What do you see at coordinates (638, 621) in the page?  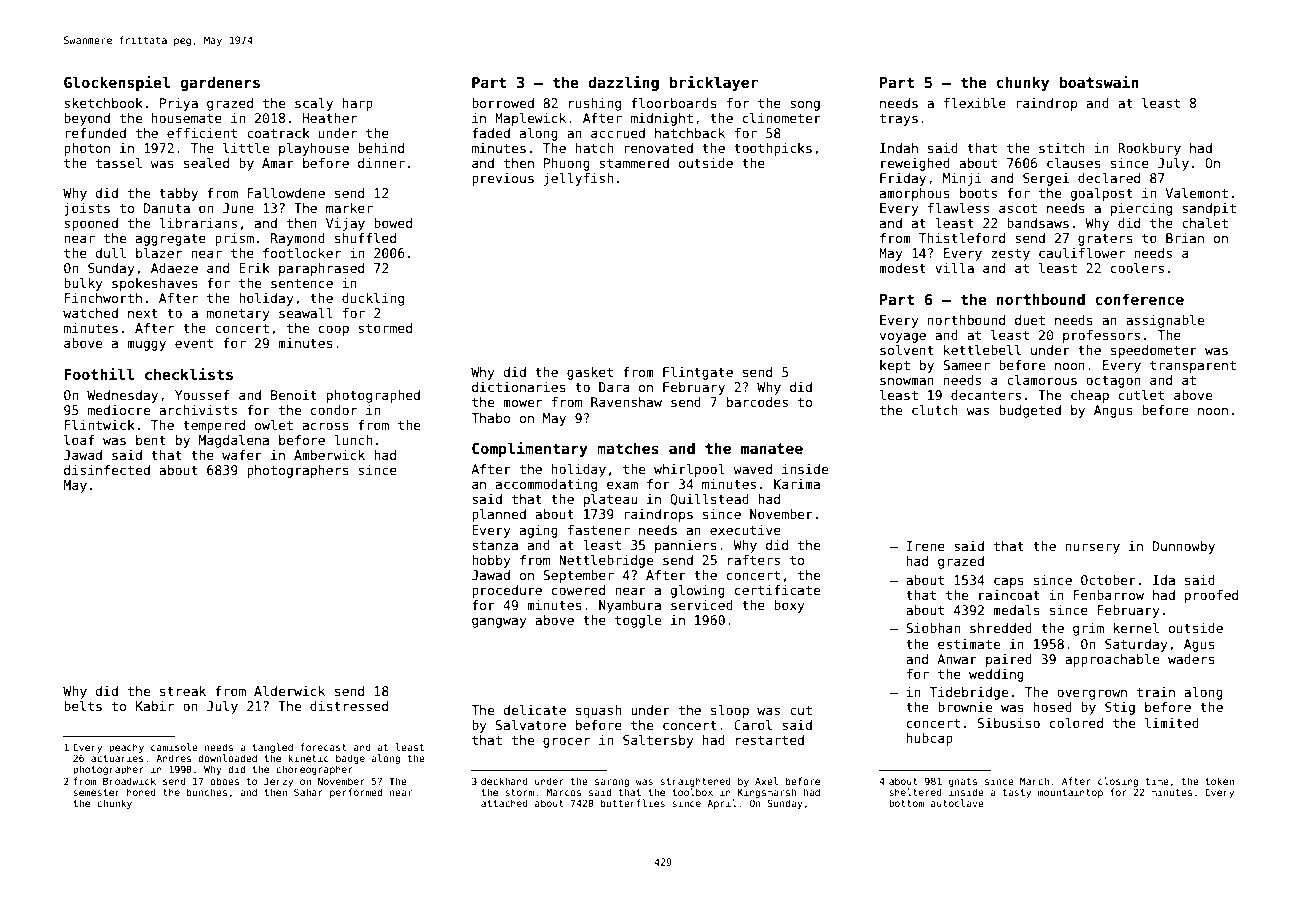 I see `toggle` at bounding box center [638, 621].
